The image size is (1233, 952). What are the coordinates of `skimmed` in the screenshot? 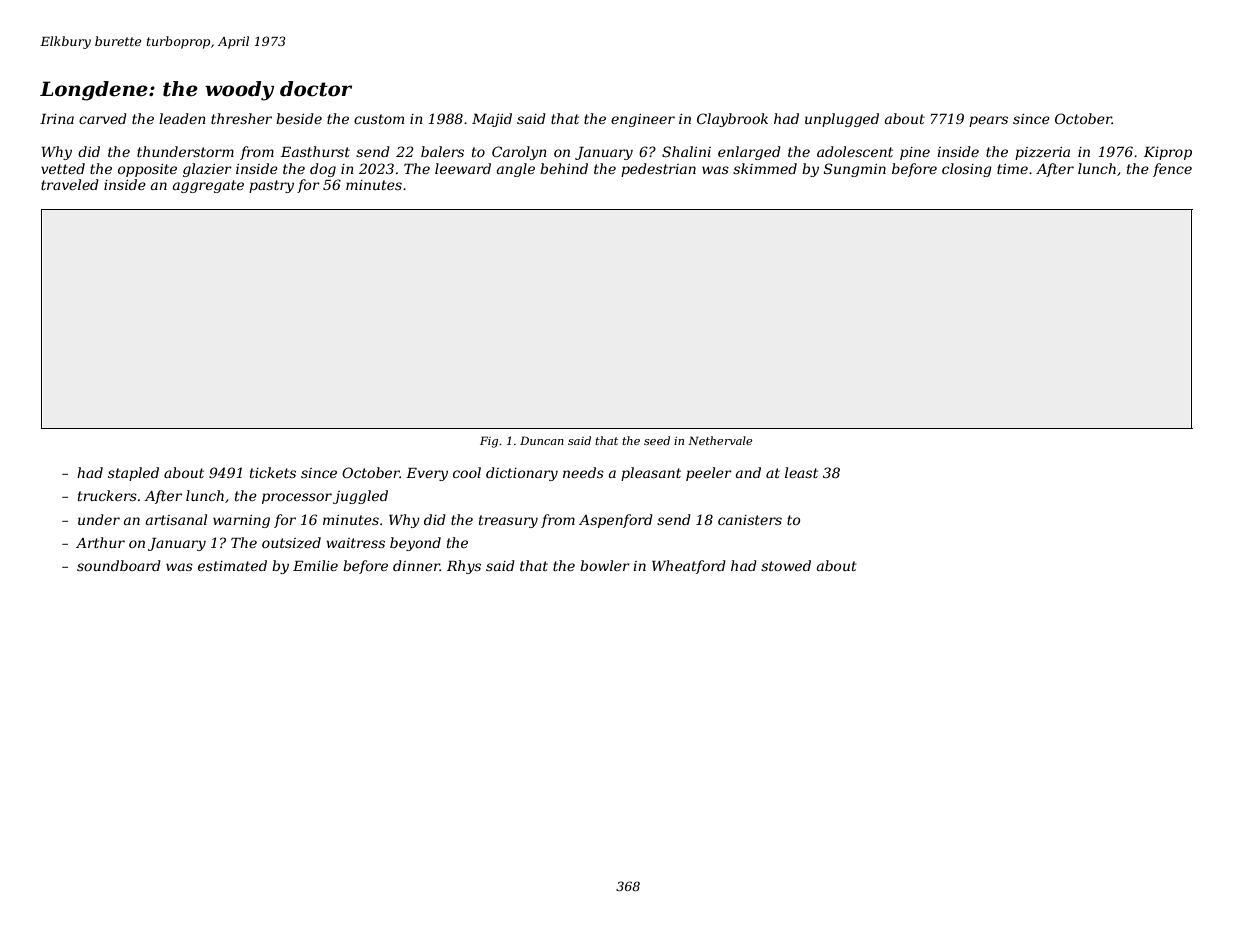 It's located at (765, 168).
